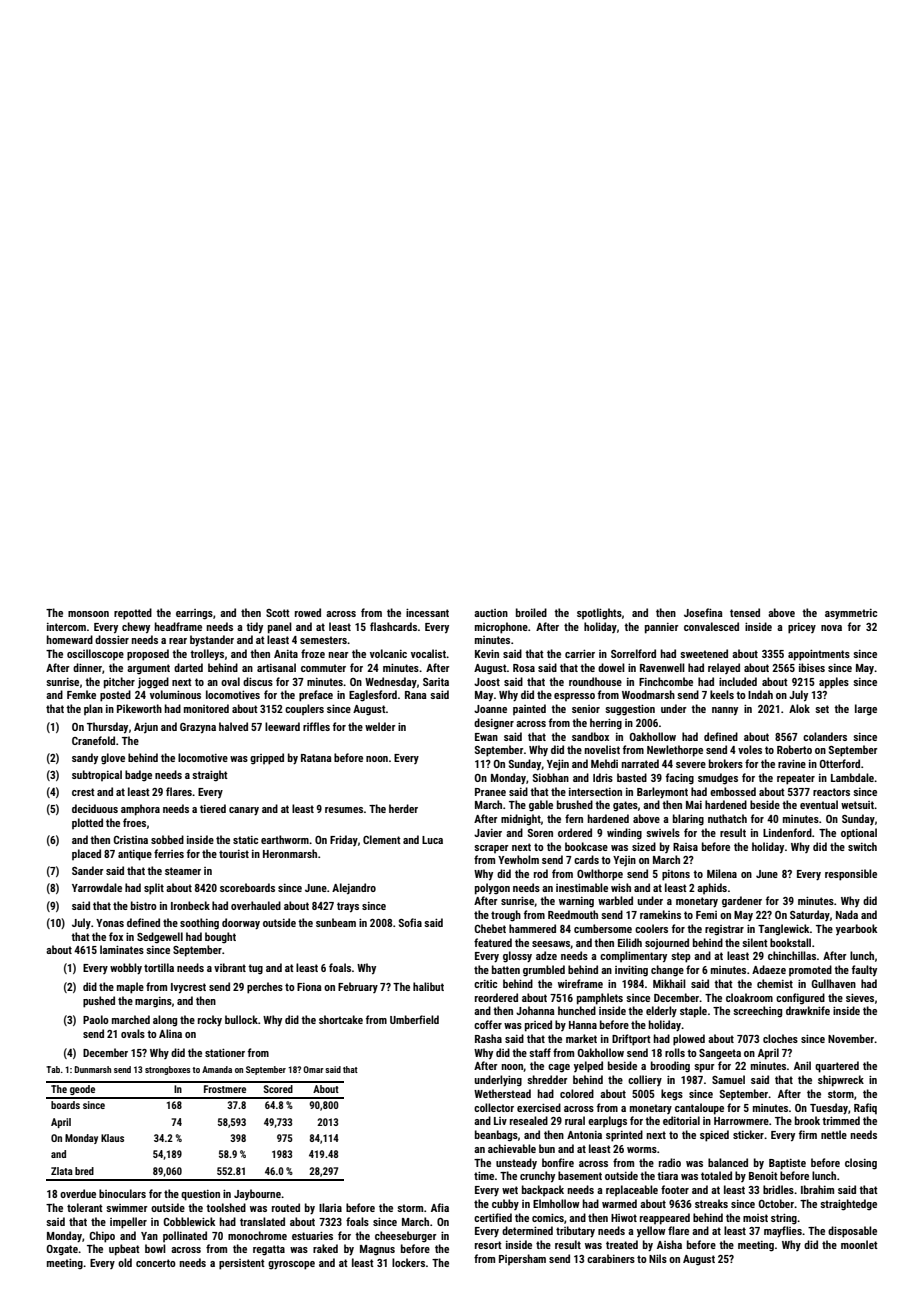 The height and width of the document is (1308, 924). What do you see at coordinates (630, 710) in the document?
I see `suggestion` at bounding box center [630, 710].
